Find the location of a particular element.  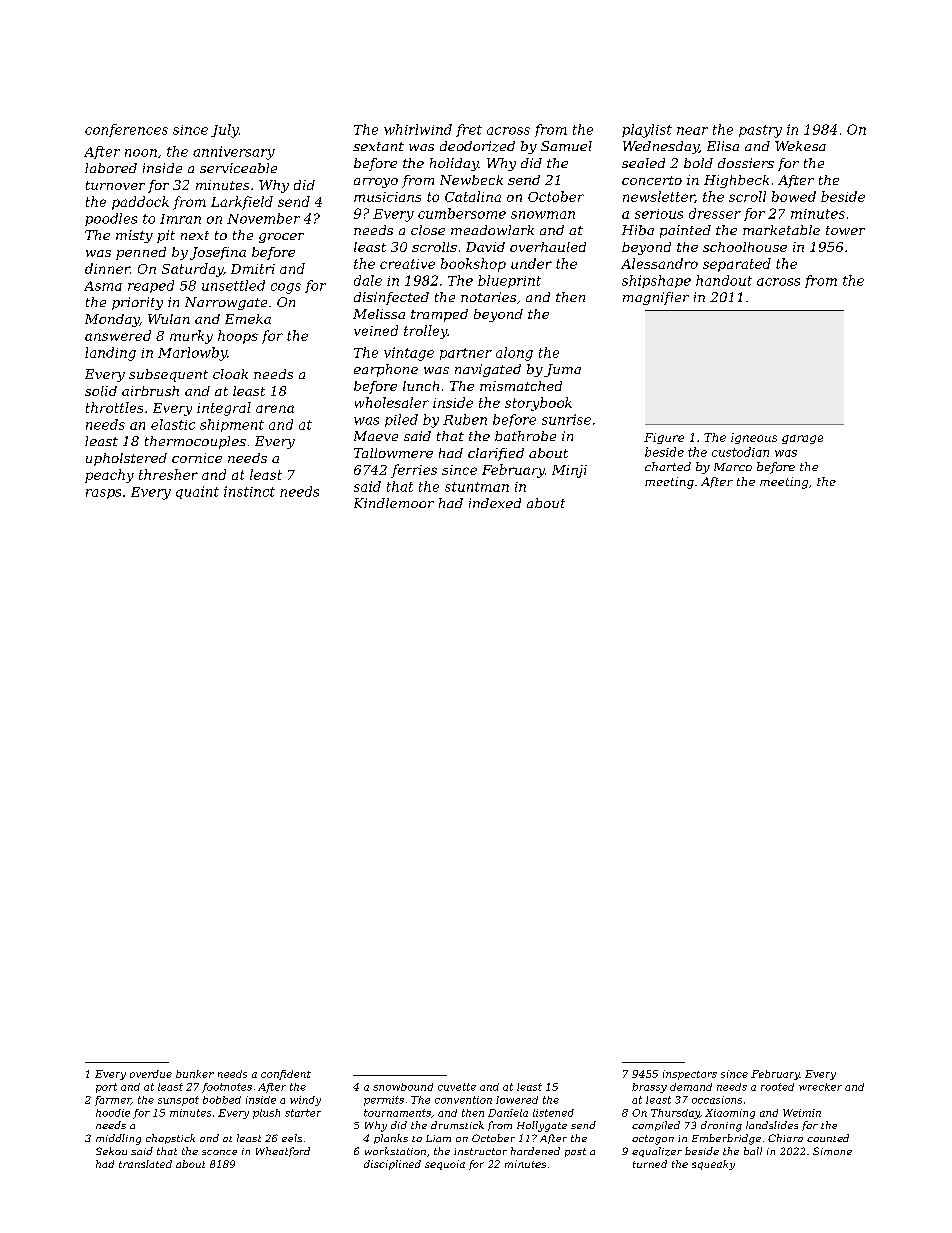

garage is located at coordinates (802, 439).
